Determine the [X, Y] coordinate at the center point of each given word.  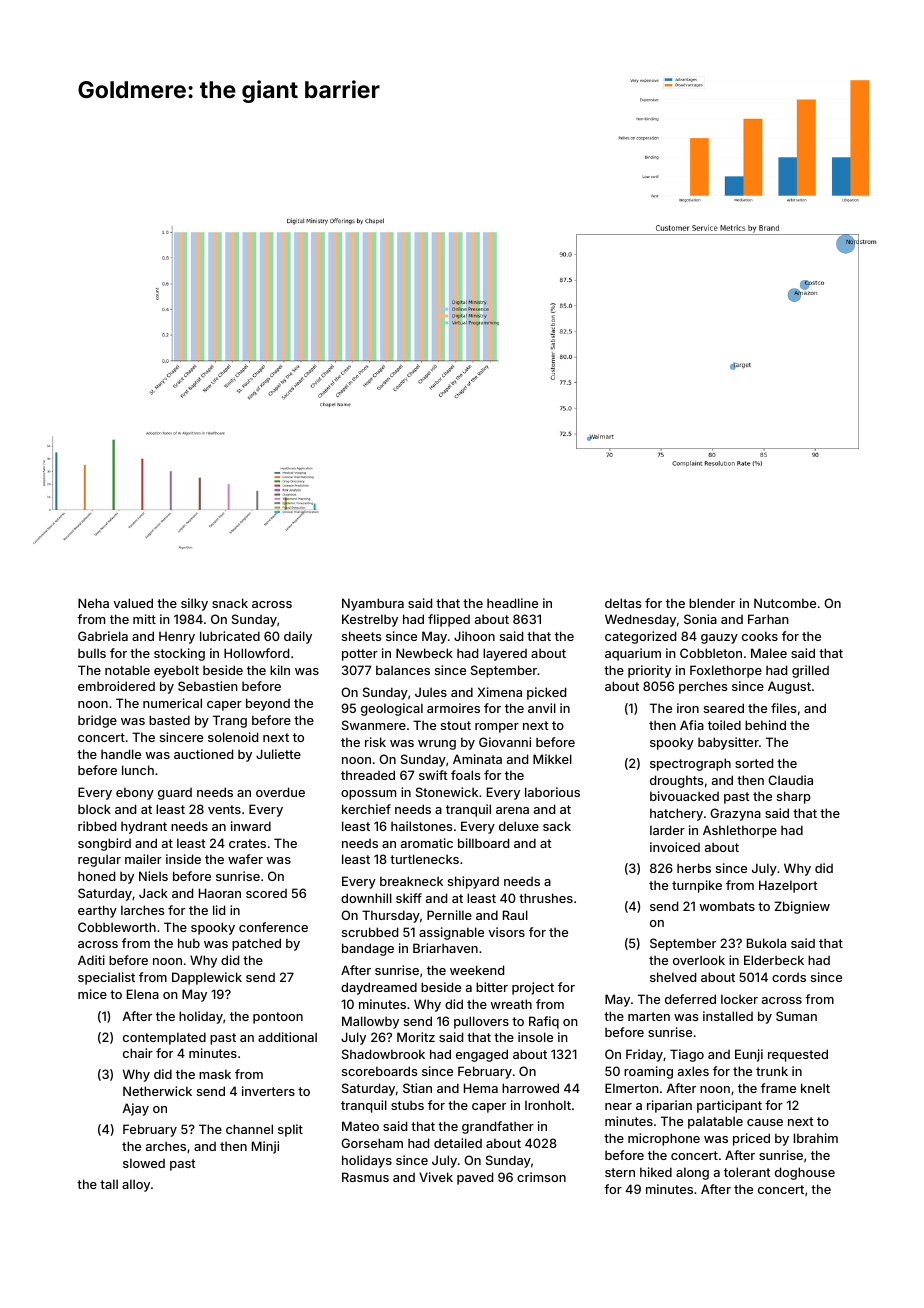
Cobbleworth [117, 927]
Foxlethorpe [726, 671]
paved [475, 1178]
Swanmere [374, 725]
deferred [690, 999]
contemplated [164, 1038]
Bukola [766, 943]
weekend [477, 970]
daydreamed [379, 988]
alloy [136, 1185]
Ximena [499, 692]
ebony [135, 793]
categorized [640, 637]
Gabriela [103, 636]
